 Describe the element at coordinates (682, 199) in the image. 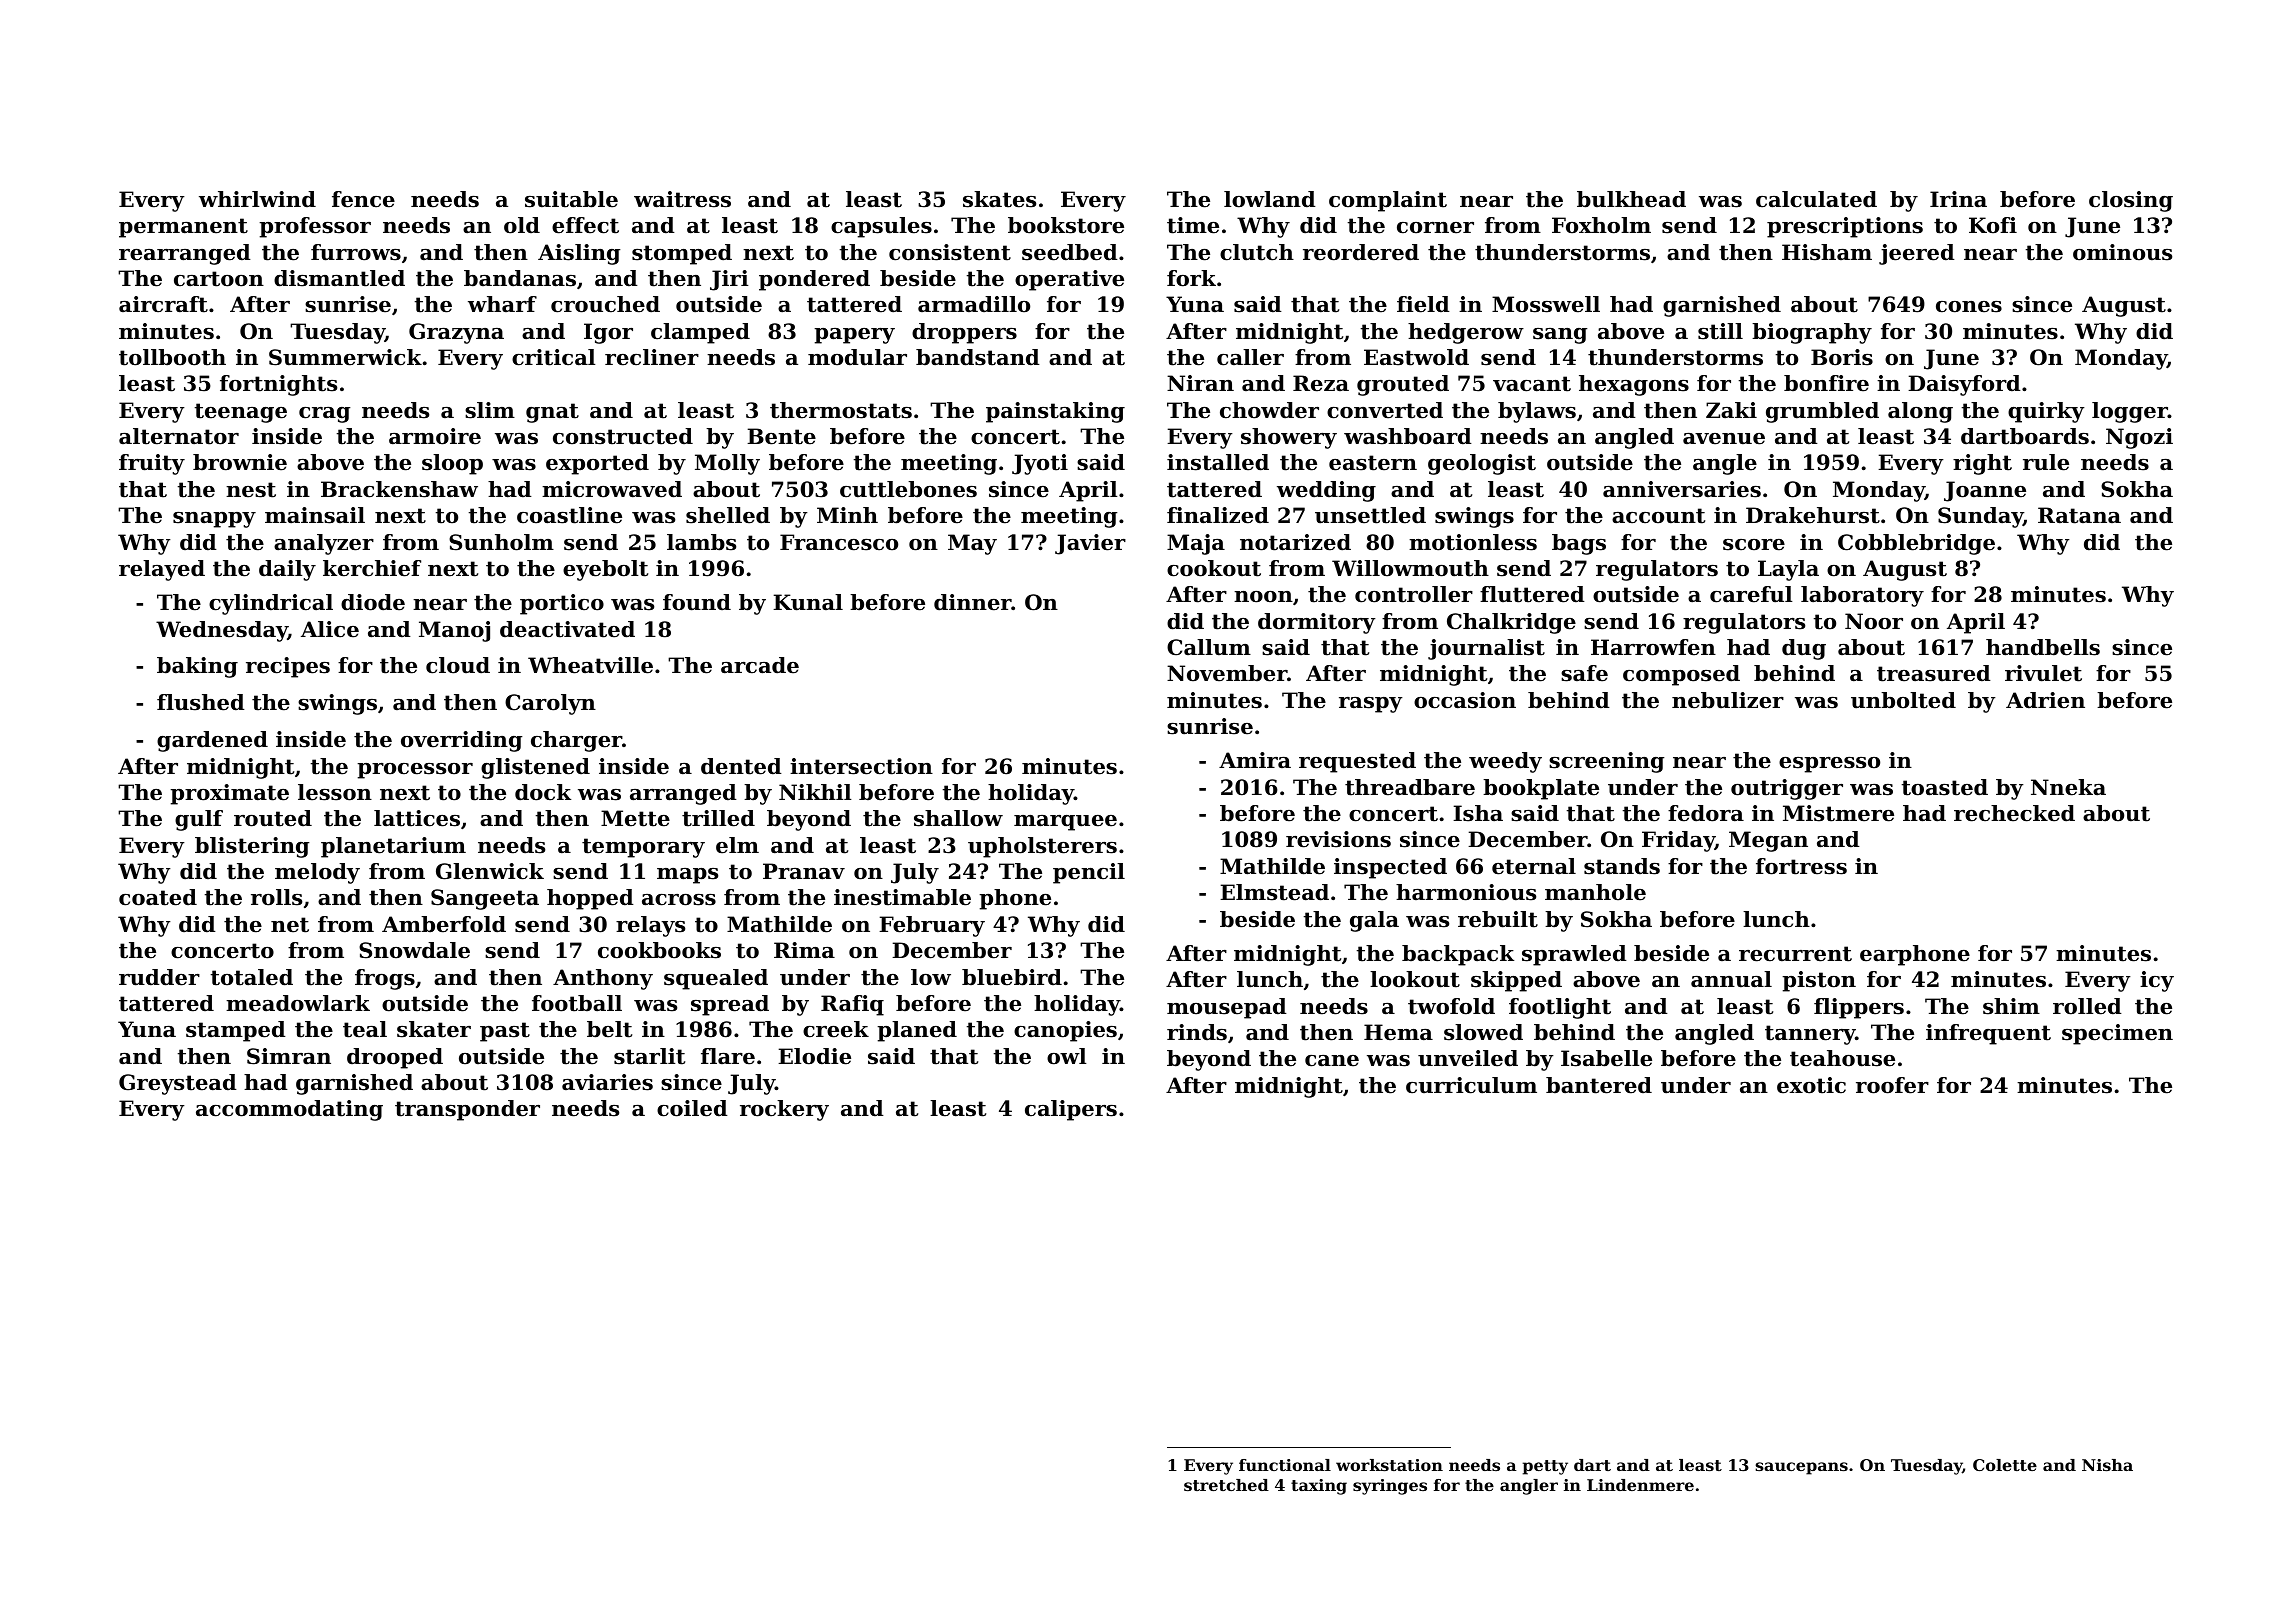

I see `waitress` at that location.
